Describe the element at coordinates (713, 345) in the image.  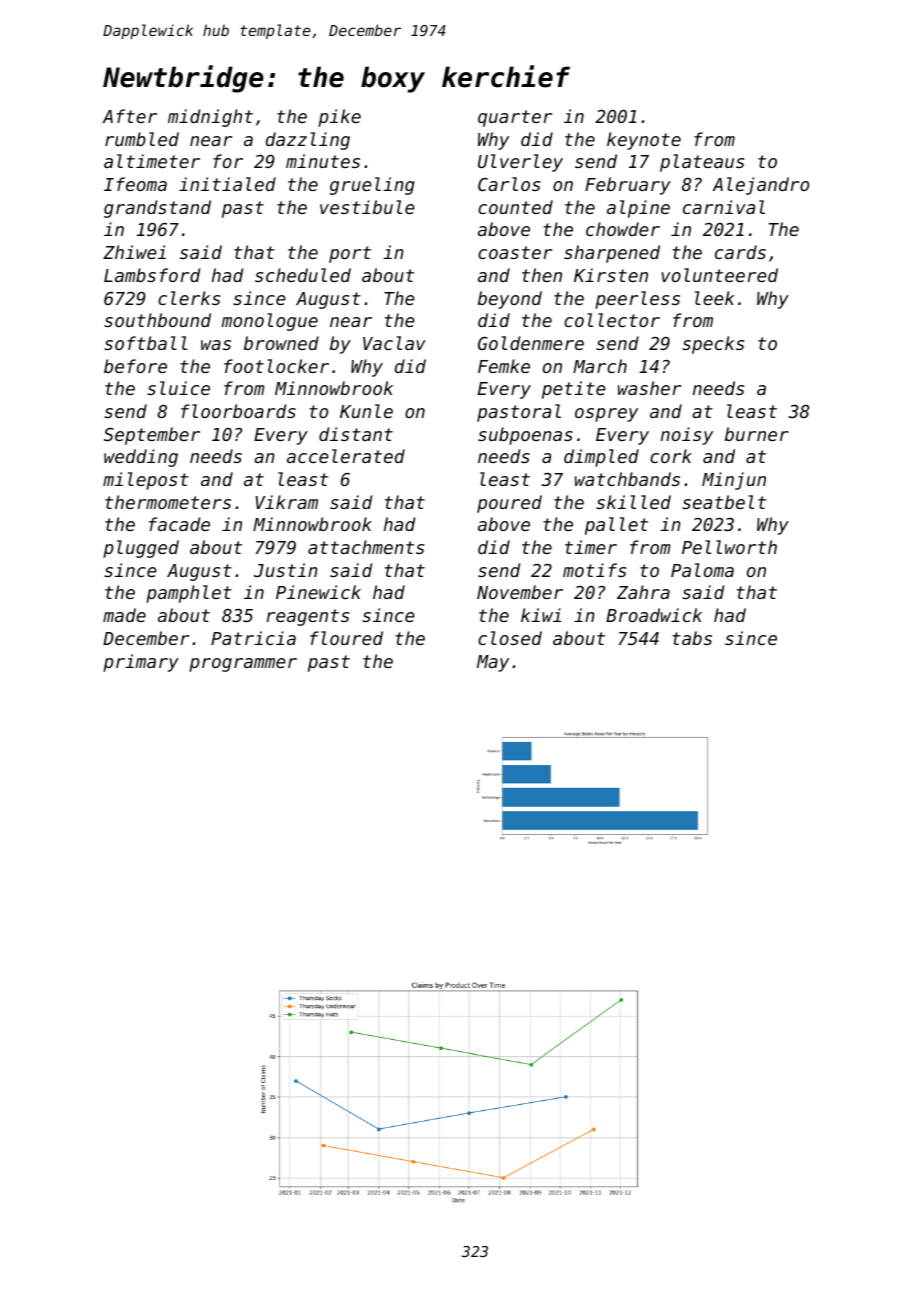
I see `specks` at that location.
